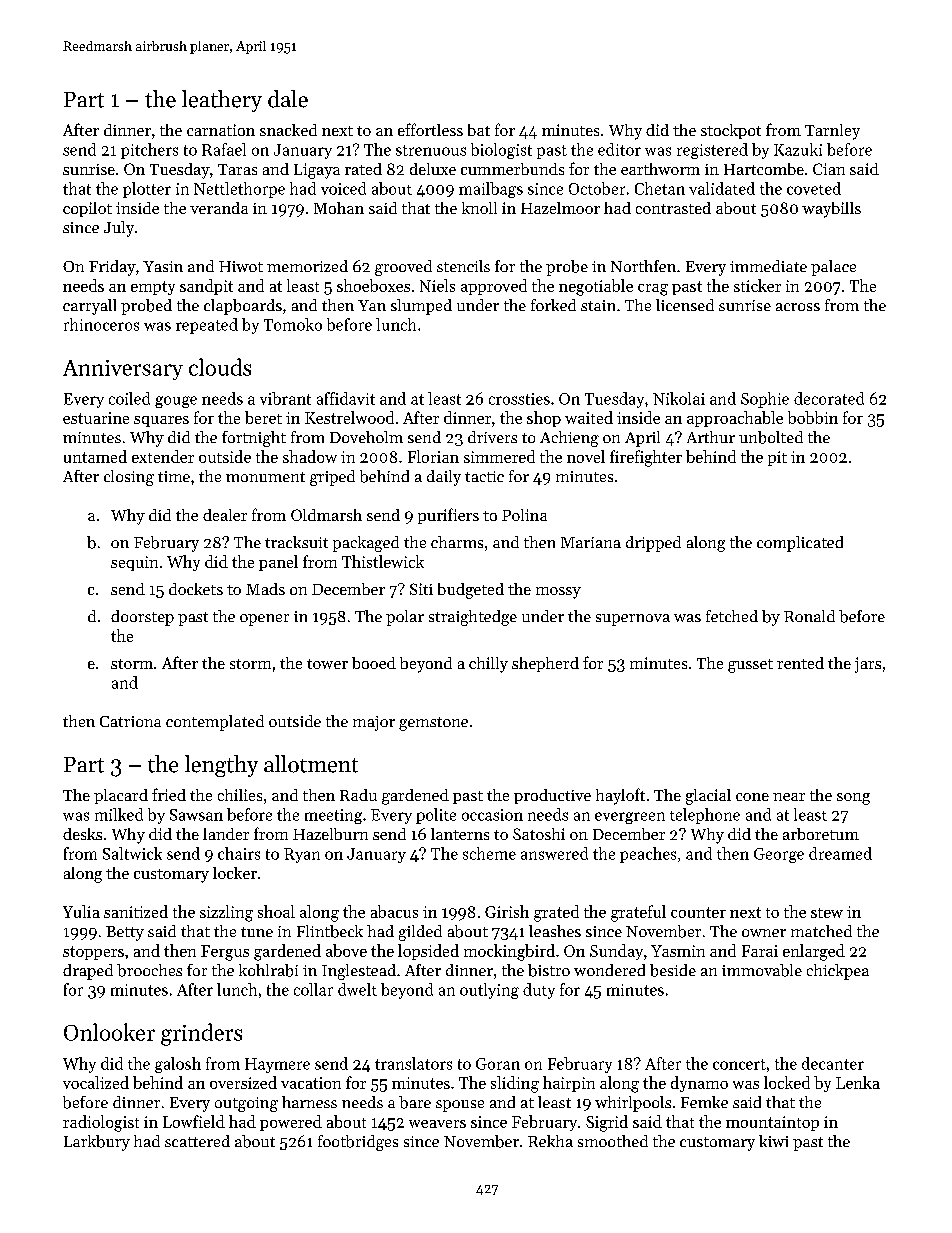 The image size is (952, 1233). I want to click on scattered, so click(197, 1141).
